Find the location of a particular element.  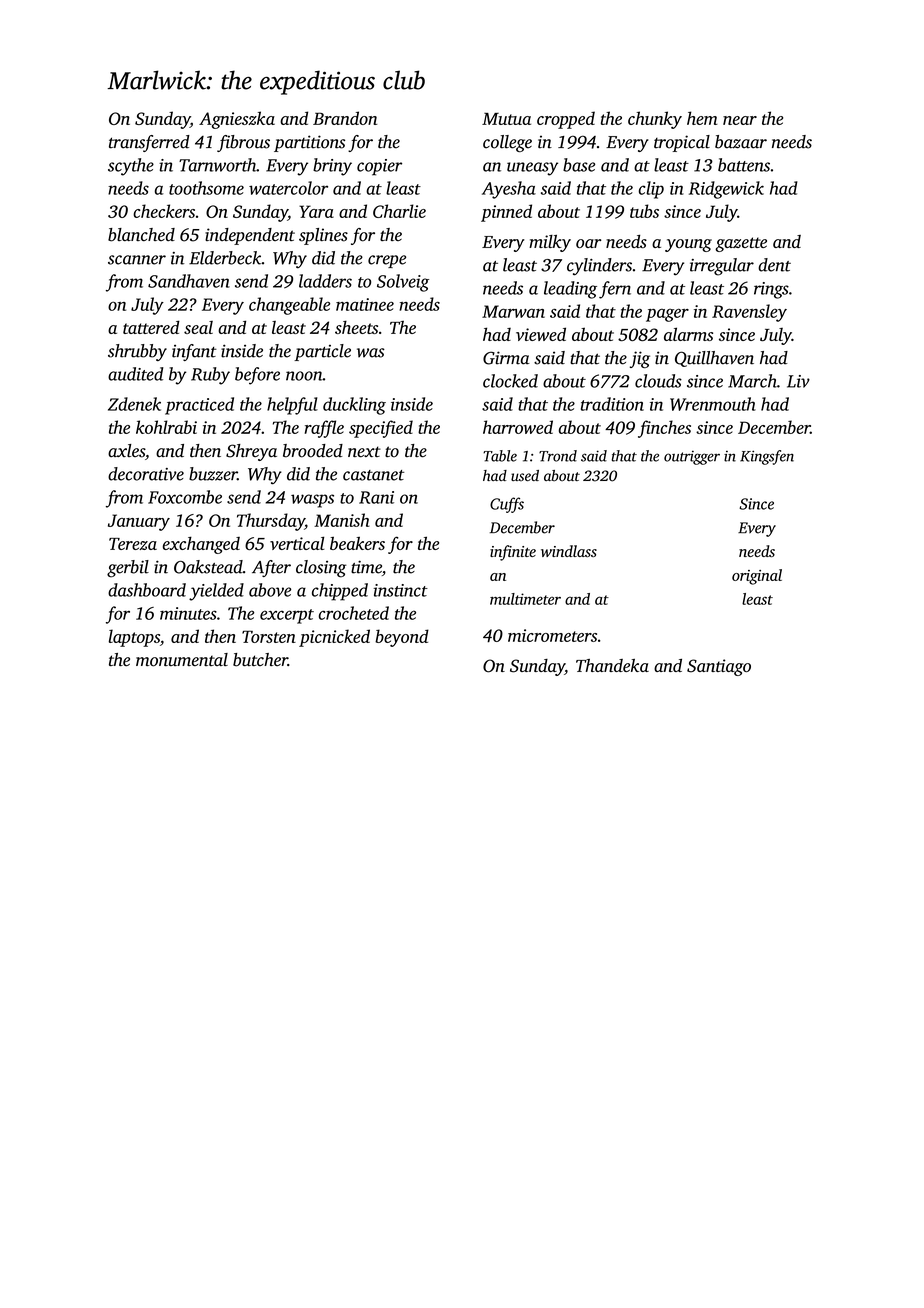

checkers is located at coordinates (164, 211).
